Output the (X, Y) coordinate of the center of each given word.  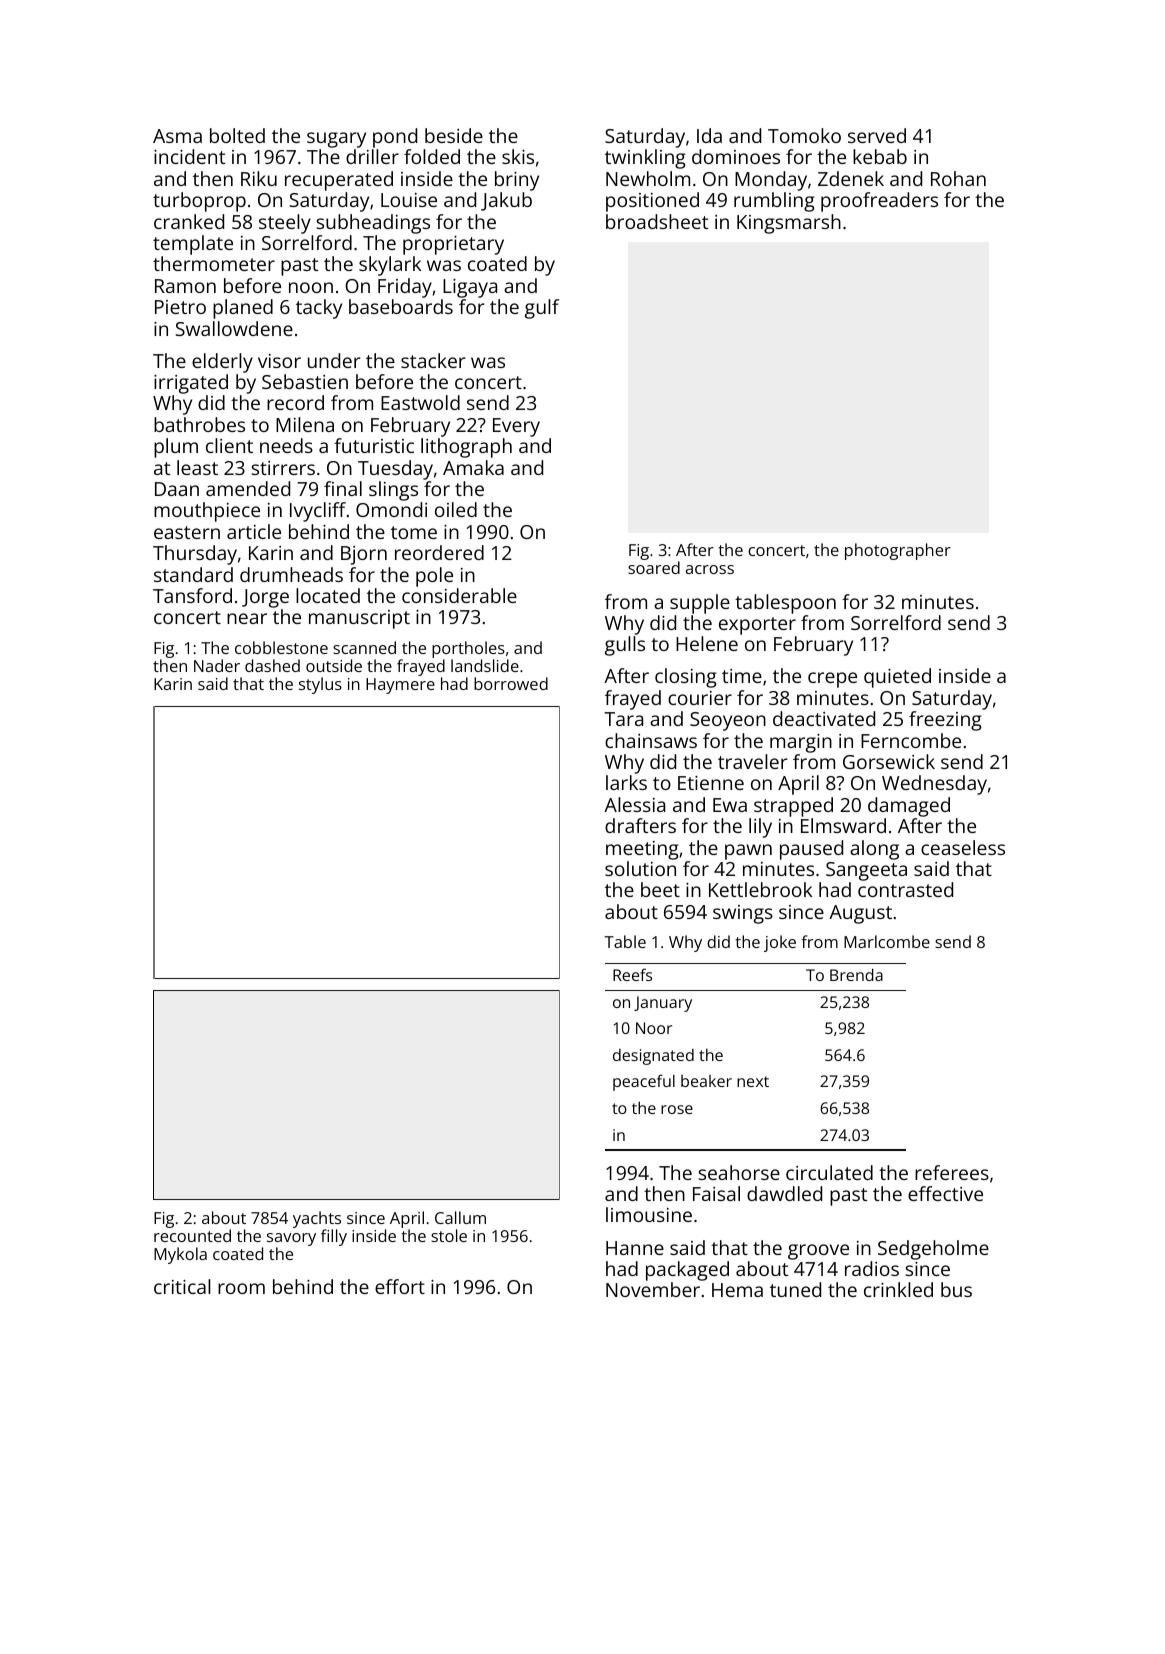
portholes (468, 649)
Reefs (632, 974)
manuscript (359, 619)
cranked (189, 221)
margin (801, 743)
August (860, 914)
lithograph (466, 448)
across (710, 569)
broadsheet (657, 221)
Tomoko (804, 135)
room (241, 1288)
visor (279, 361)
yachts (317, 1219)
